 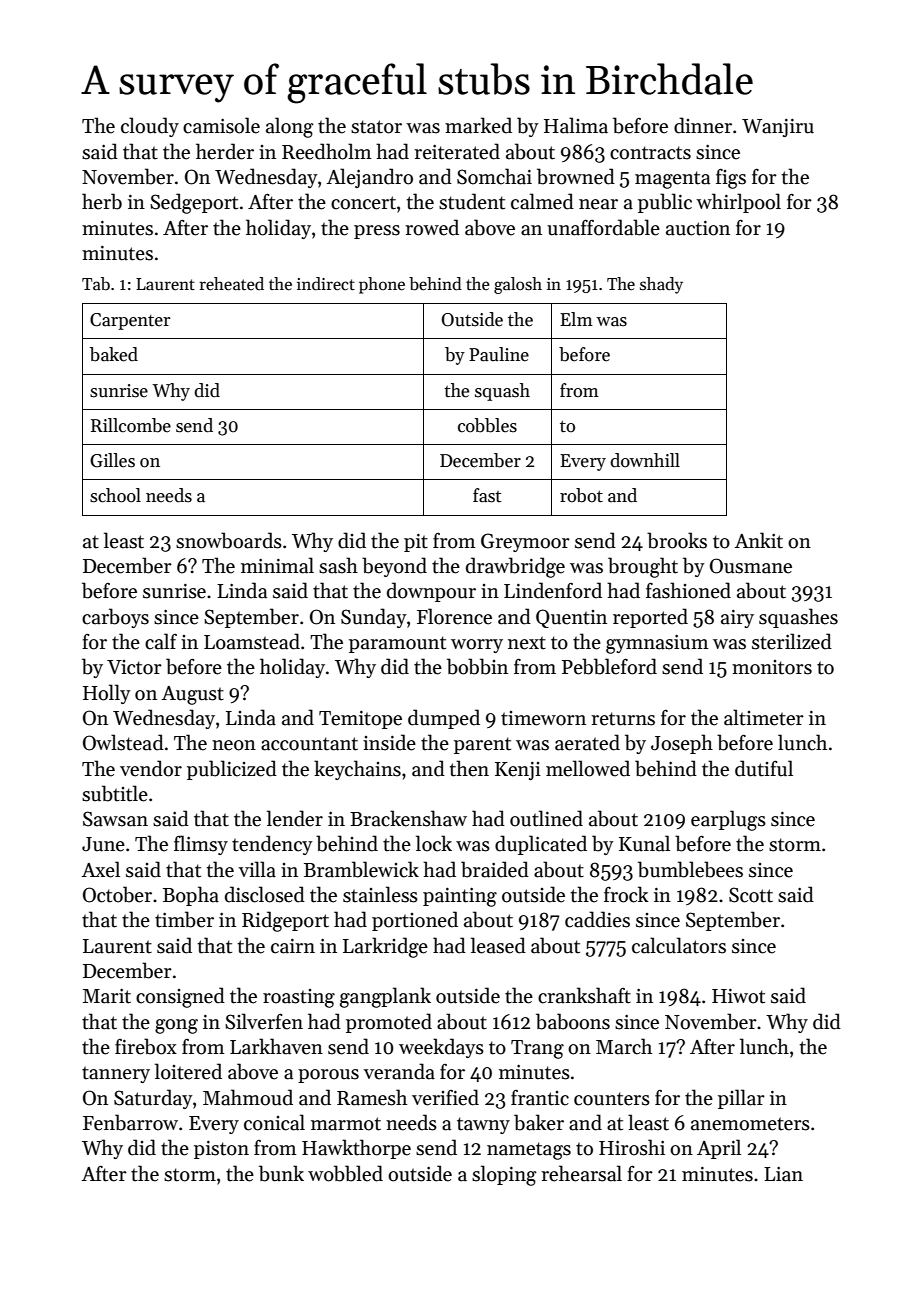 What do you see at coordinates (192, 695) in the screenshot?
I see `August` at bounding box center [192, 695].
